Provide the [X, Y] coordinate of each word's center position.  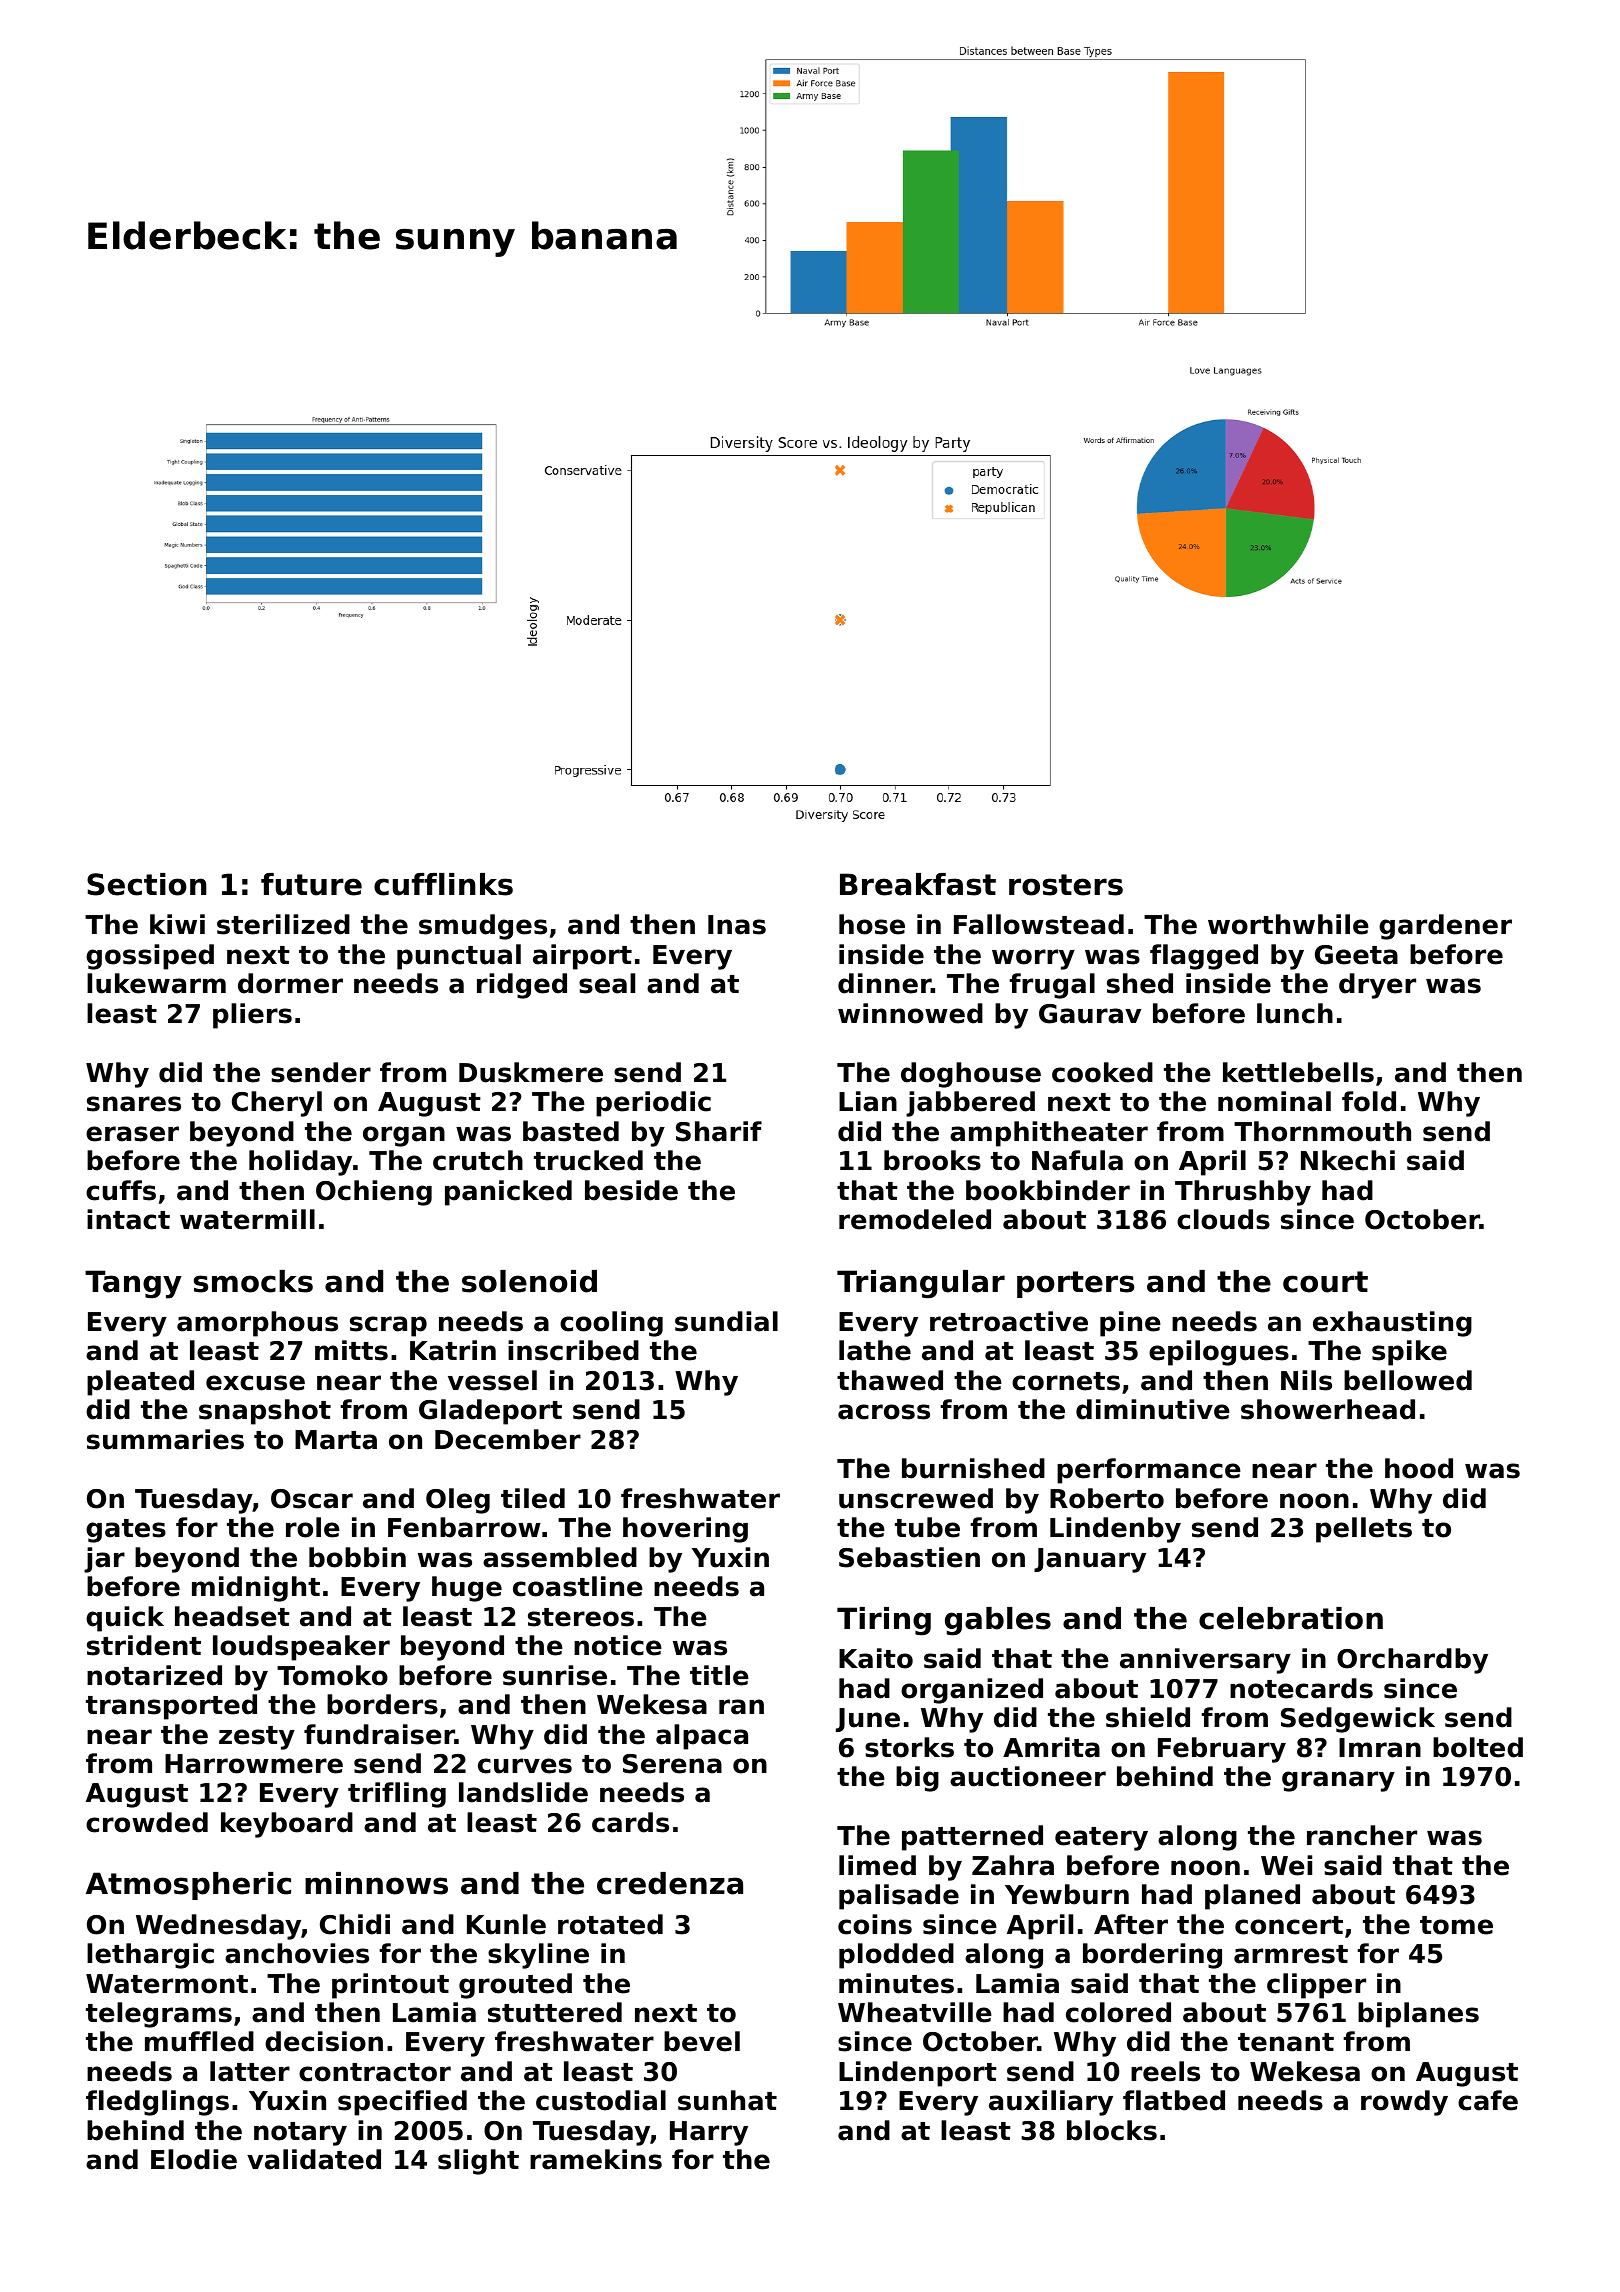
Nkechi [1348, 1160]
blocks [1112, 2130]
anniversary [1205, 1661]
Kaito [876, 1658]
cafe [1488, 2100]
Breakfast [918, 884]
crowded [147, 1822]
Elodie [194, 2159]
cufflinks [443, 884]
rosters [1066, 885]
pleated [140, 1383]
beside [631, 1190]
